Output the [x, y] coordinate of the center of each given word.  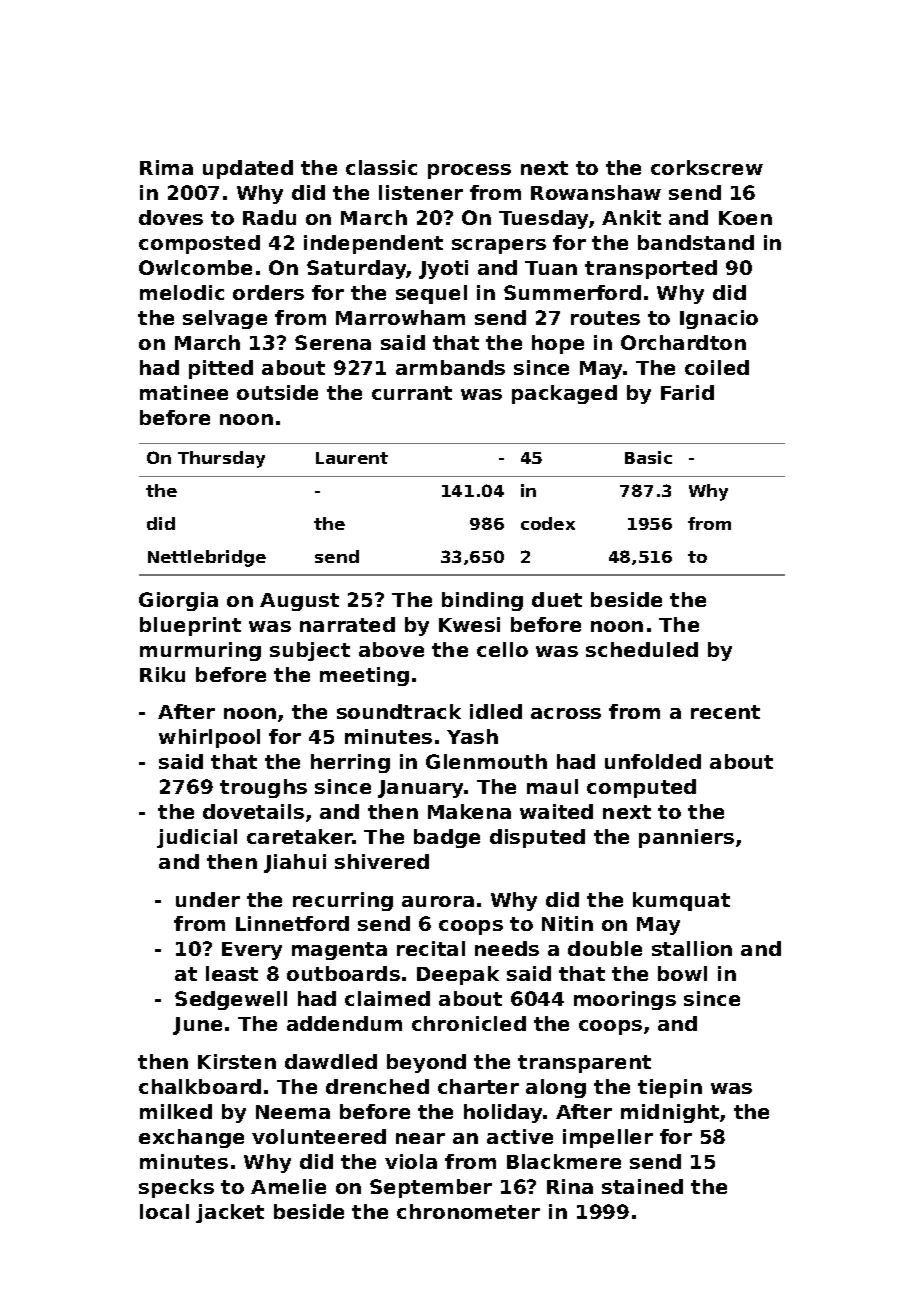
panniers [686, 838]
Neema [293, 1112]
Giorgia [178, 601]
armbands [450, 367]
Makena [469, 811]
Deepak [458, 975]
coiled [717, 367]
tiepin [670, 1088]
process [469, 171]
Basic [648, 457]
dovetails [253, 811]
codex [548, 523]
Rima [166, 167]
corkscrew [707, 167]
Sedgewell [231, 1000]
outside [277, 392]
